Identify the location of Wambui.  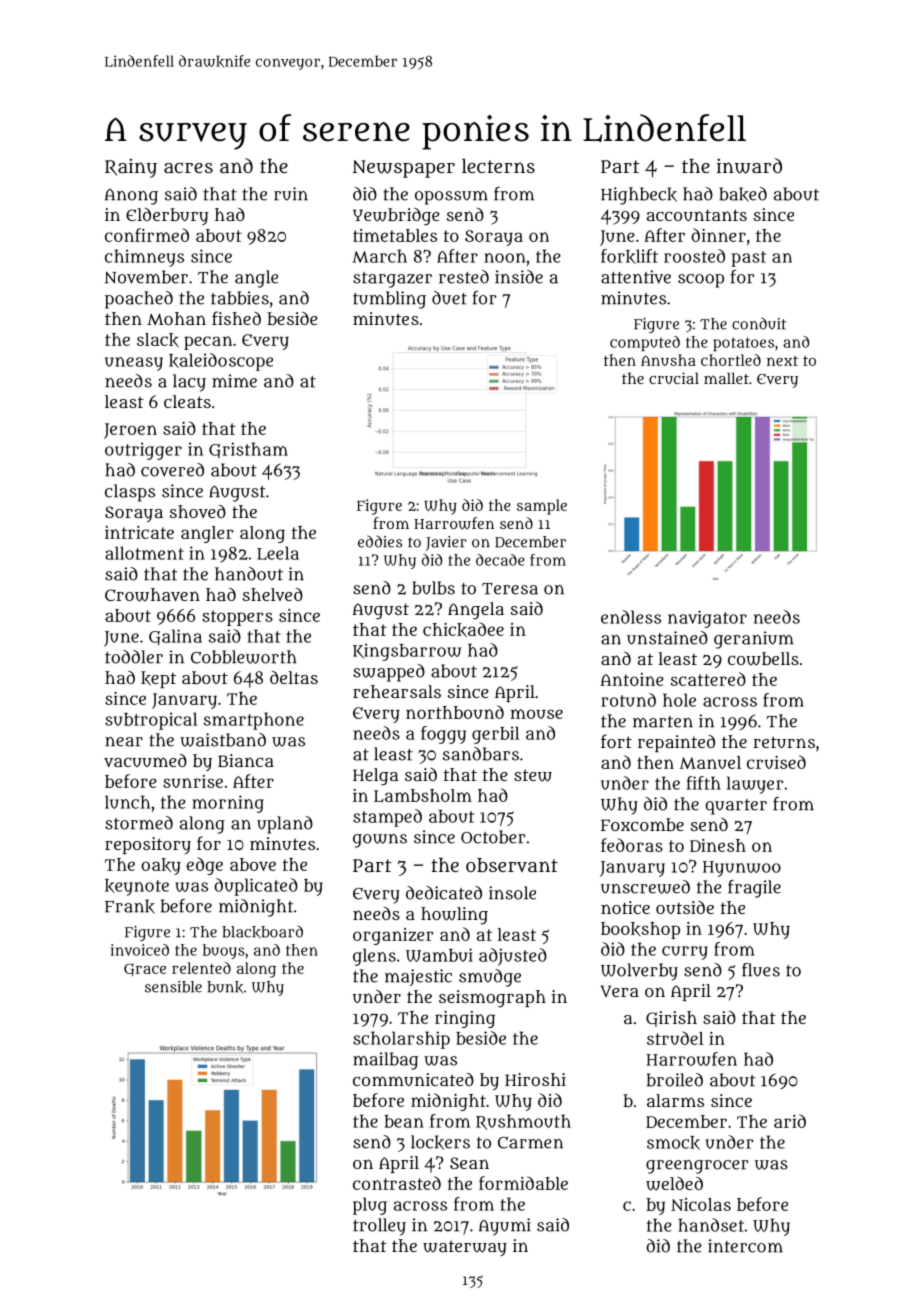
(439, 955).
